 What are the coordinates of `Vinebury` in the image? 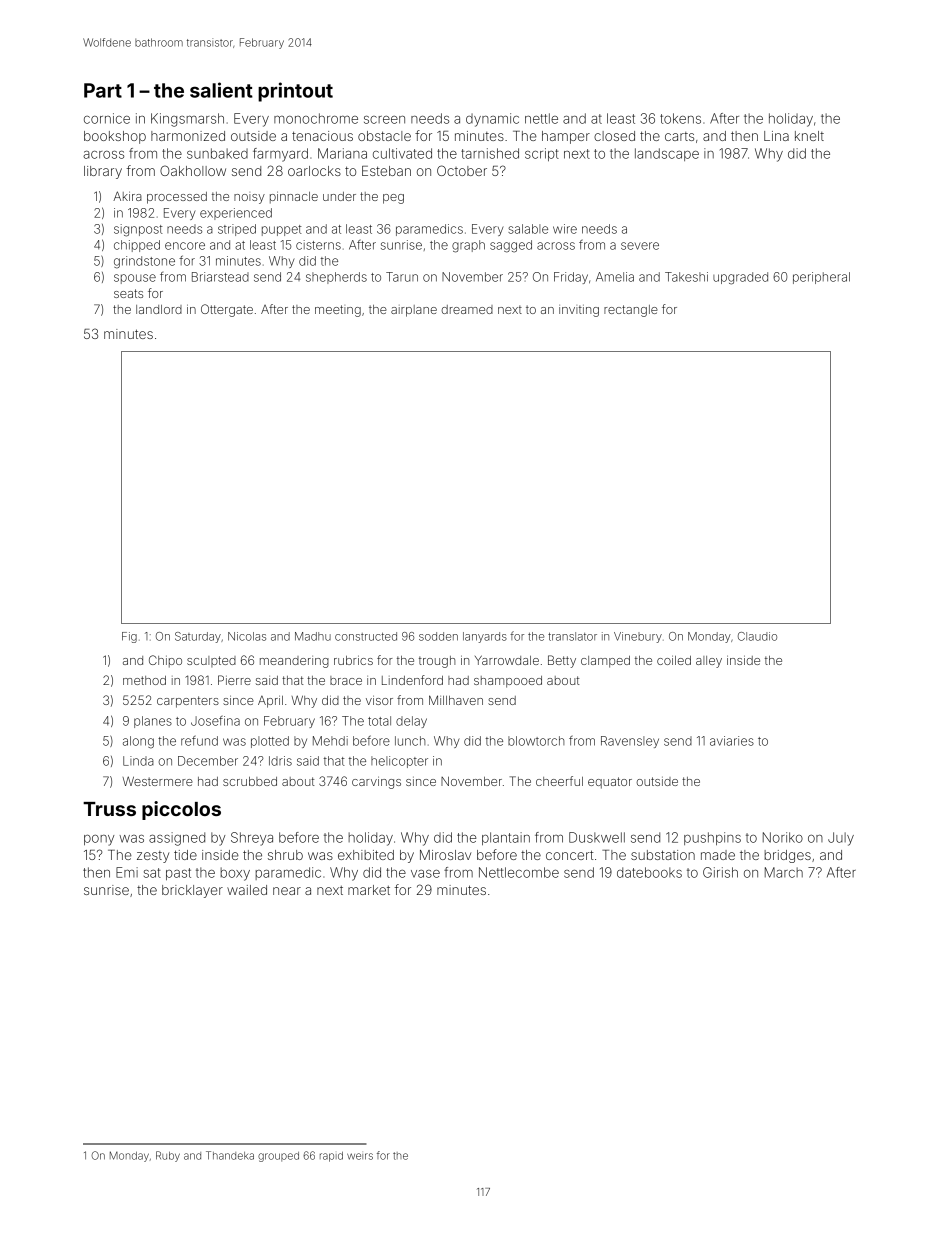 It's located at (638, 637).
